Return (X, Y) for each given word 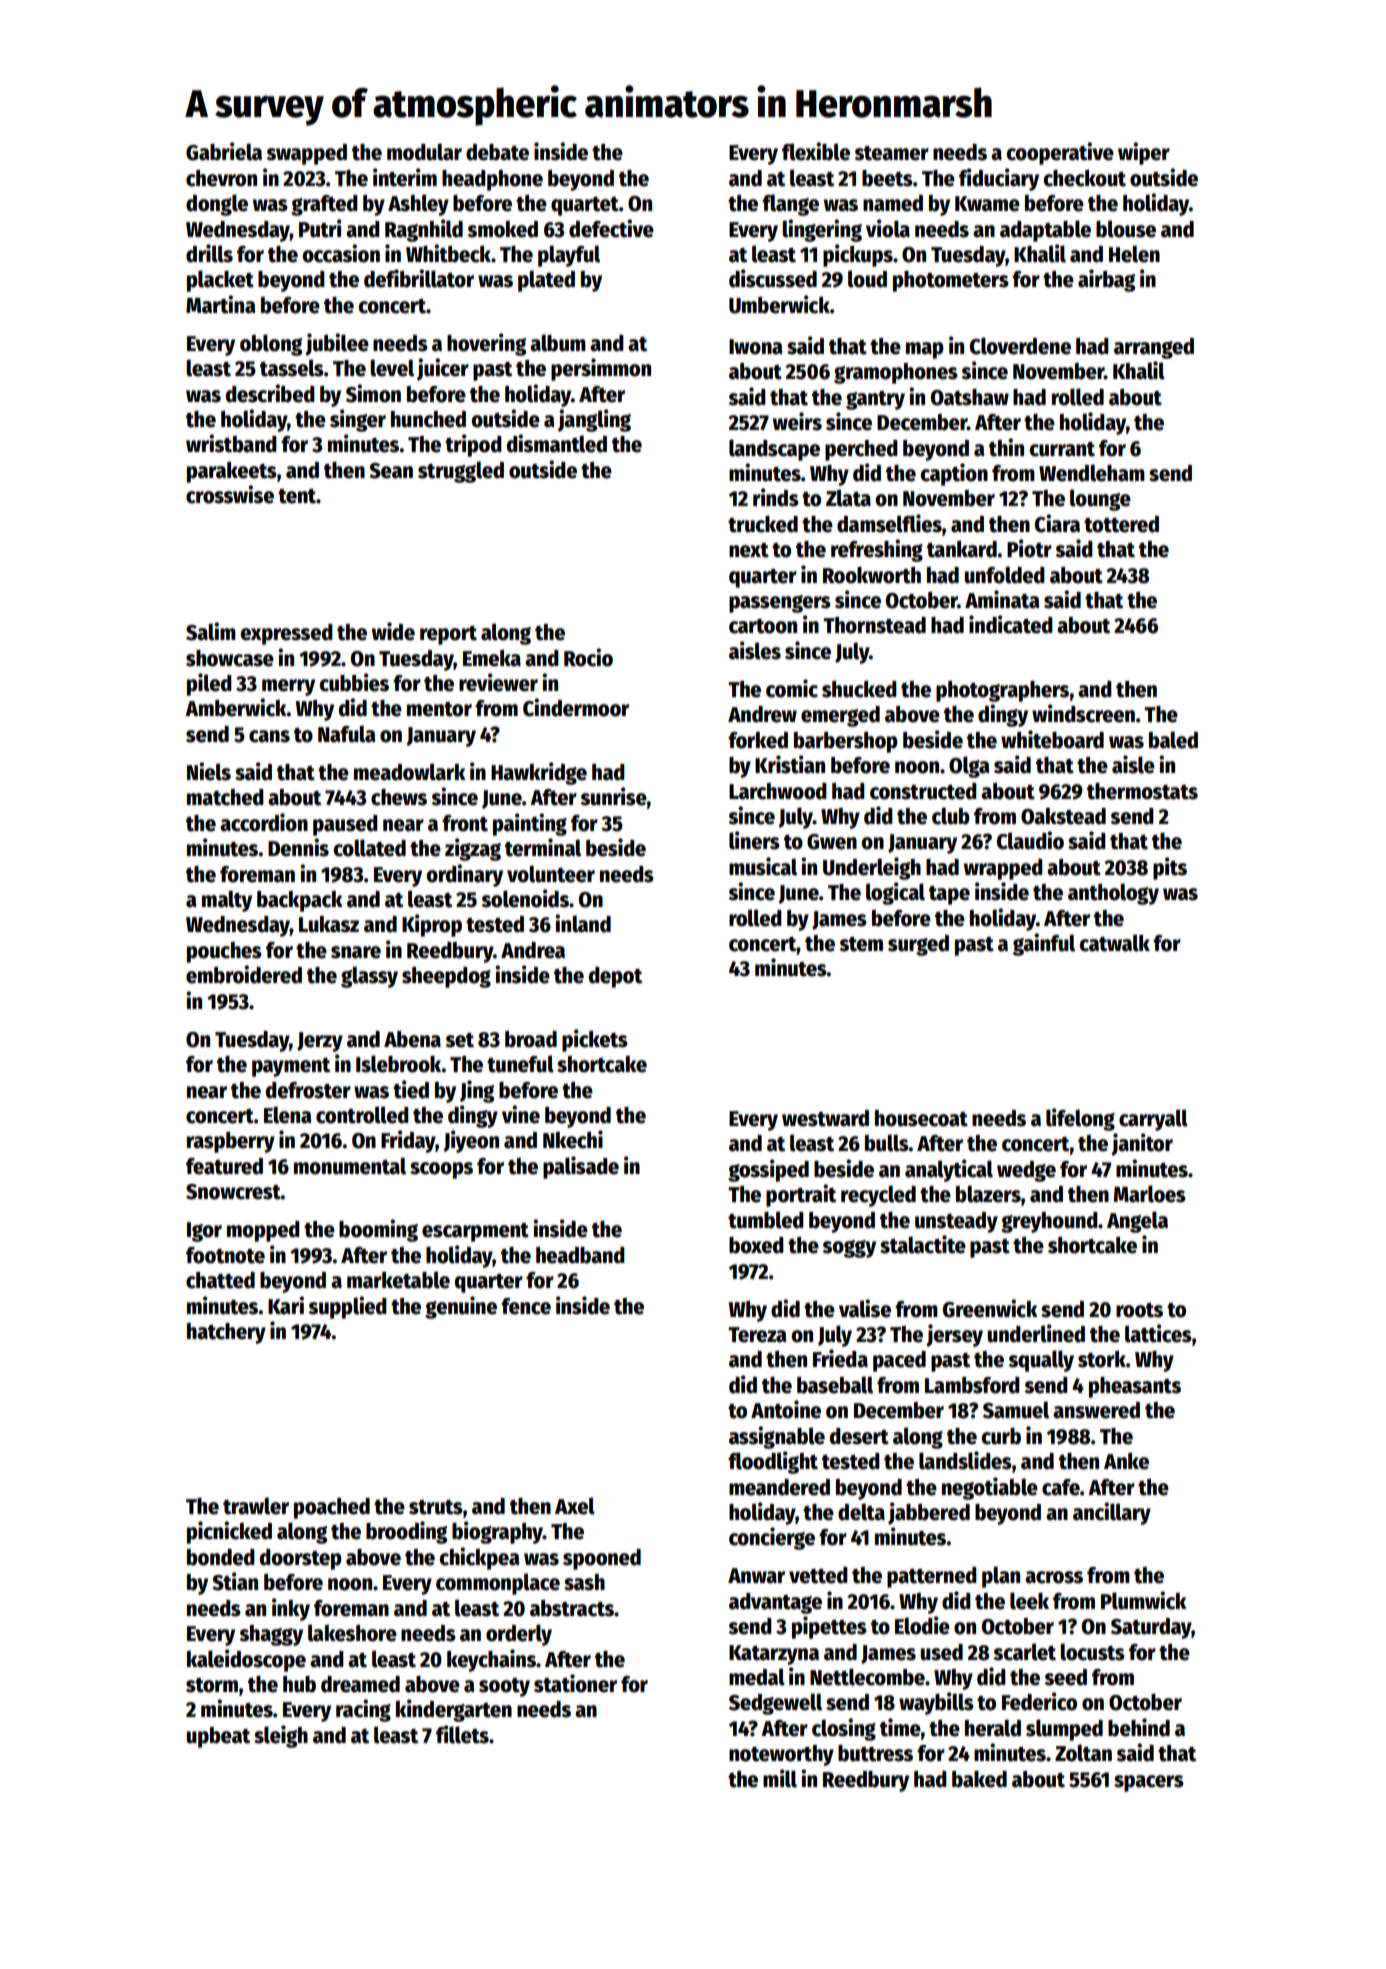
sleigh (281, 1736)
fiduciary (999, 179)
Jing (477, 1091)
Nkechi (573, 1139)
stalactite (923, 1244)
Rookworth (872, 575)
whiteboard (1052, 739)
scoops (441, 1170)
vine (521, 1114)
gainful (1044, 944)
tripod (473, 445)
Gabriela (224, 151)
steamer (891, 153)
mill (780, 1778)
